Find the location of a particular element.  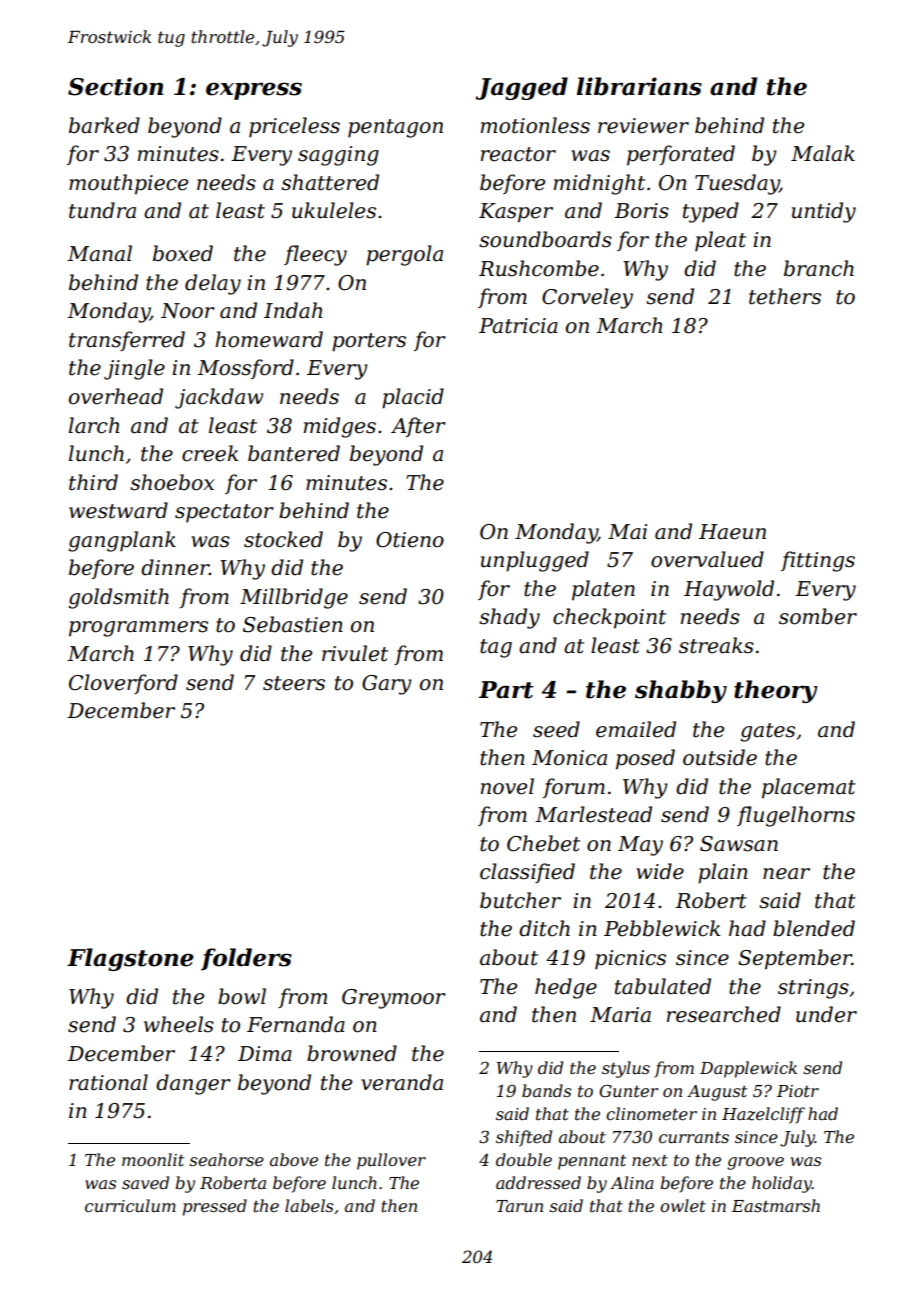

Tarun is located at coordinates (519, 1206).
